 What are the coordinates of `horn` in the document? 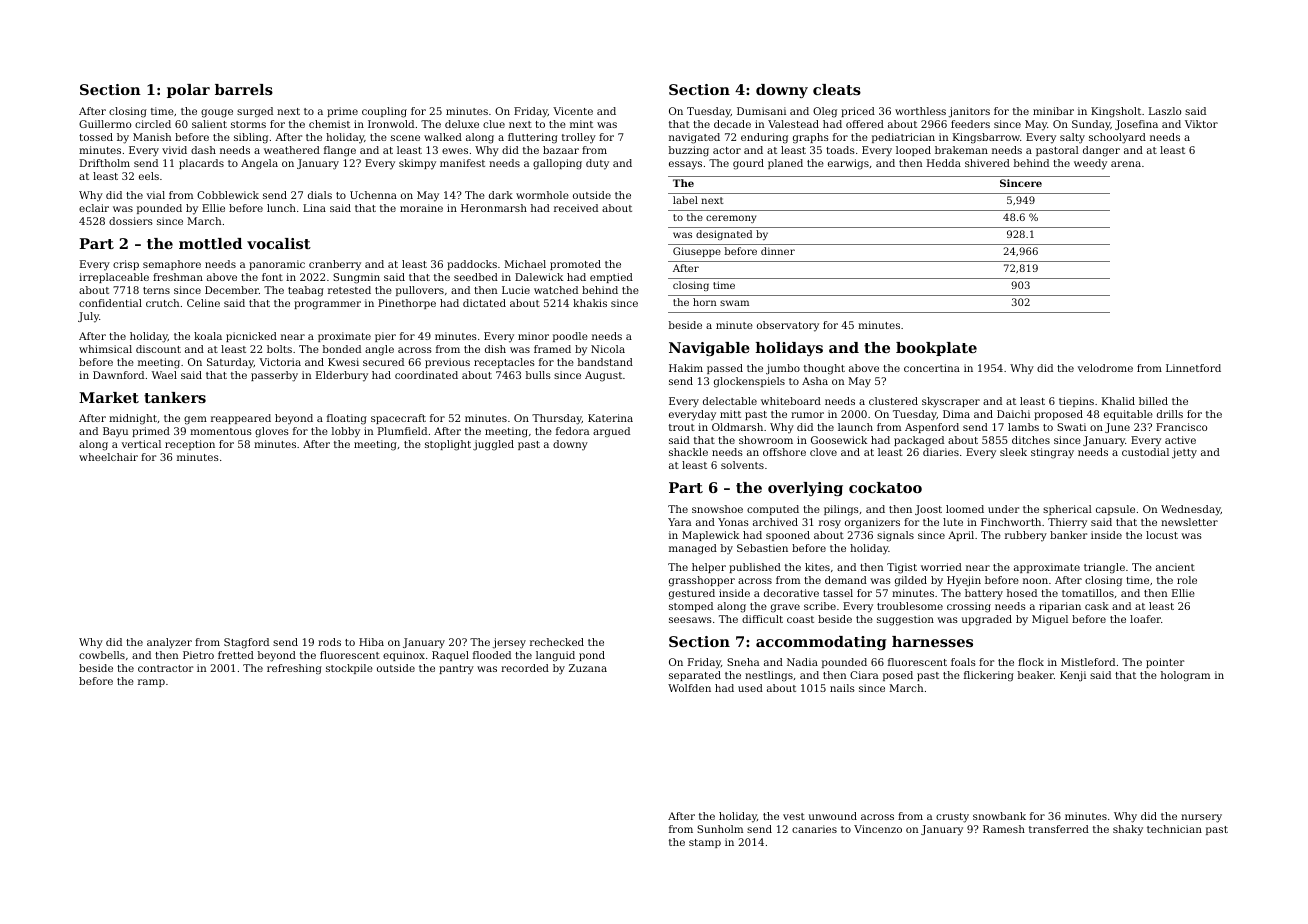 It's located at (705, 302).
